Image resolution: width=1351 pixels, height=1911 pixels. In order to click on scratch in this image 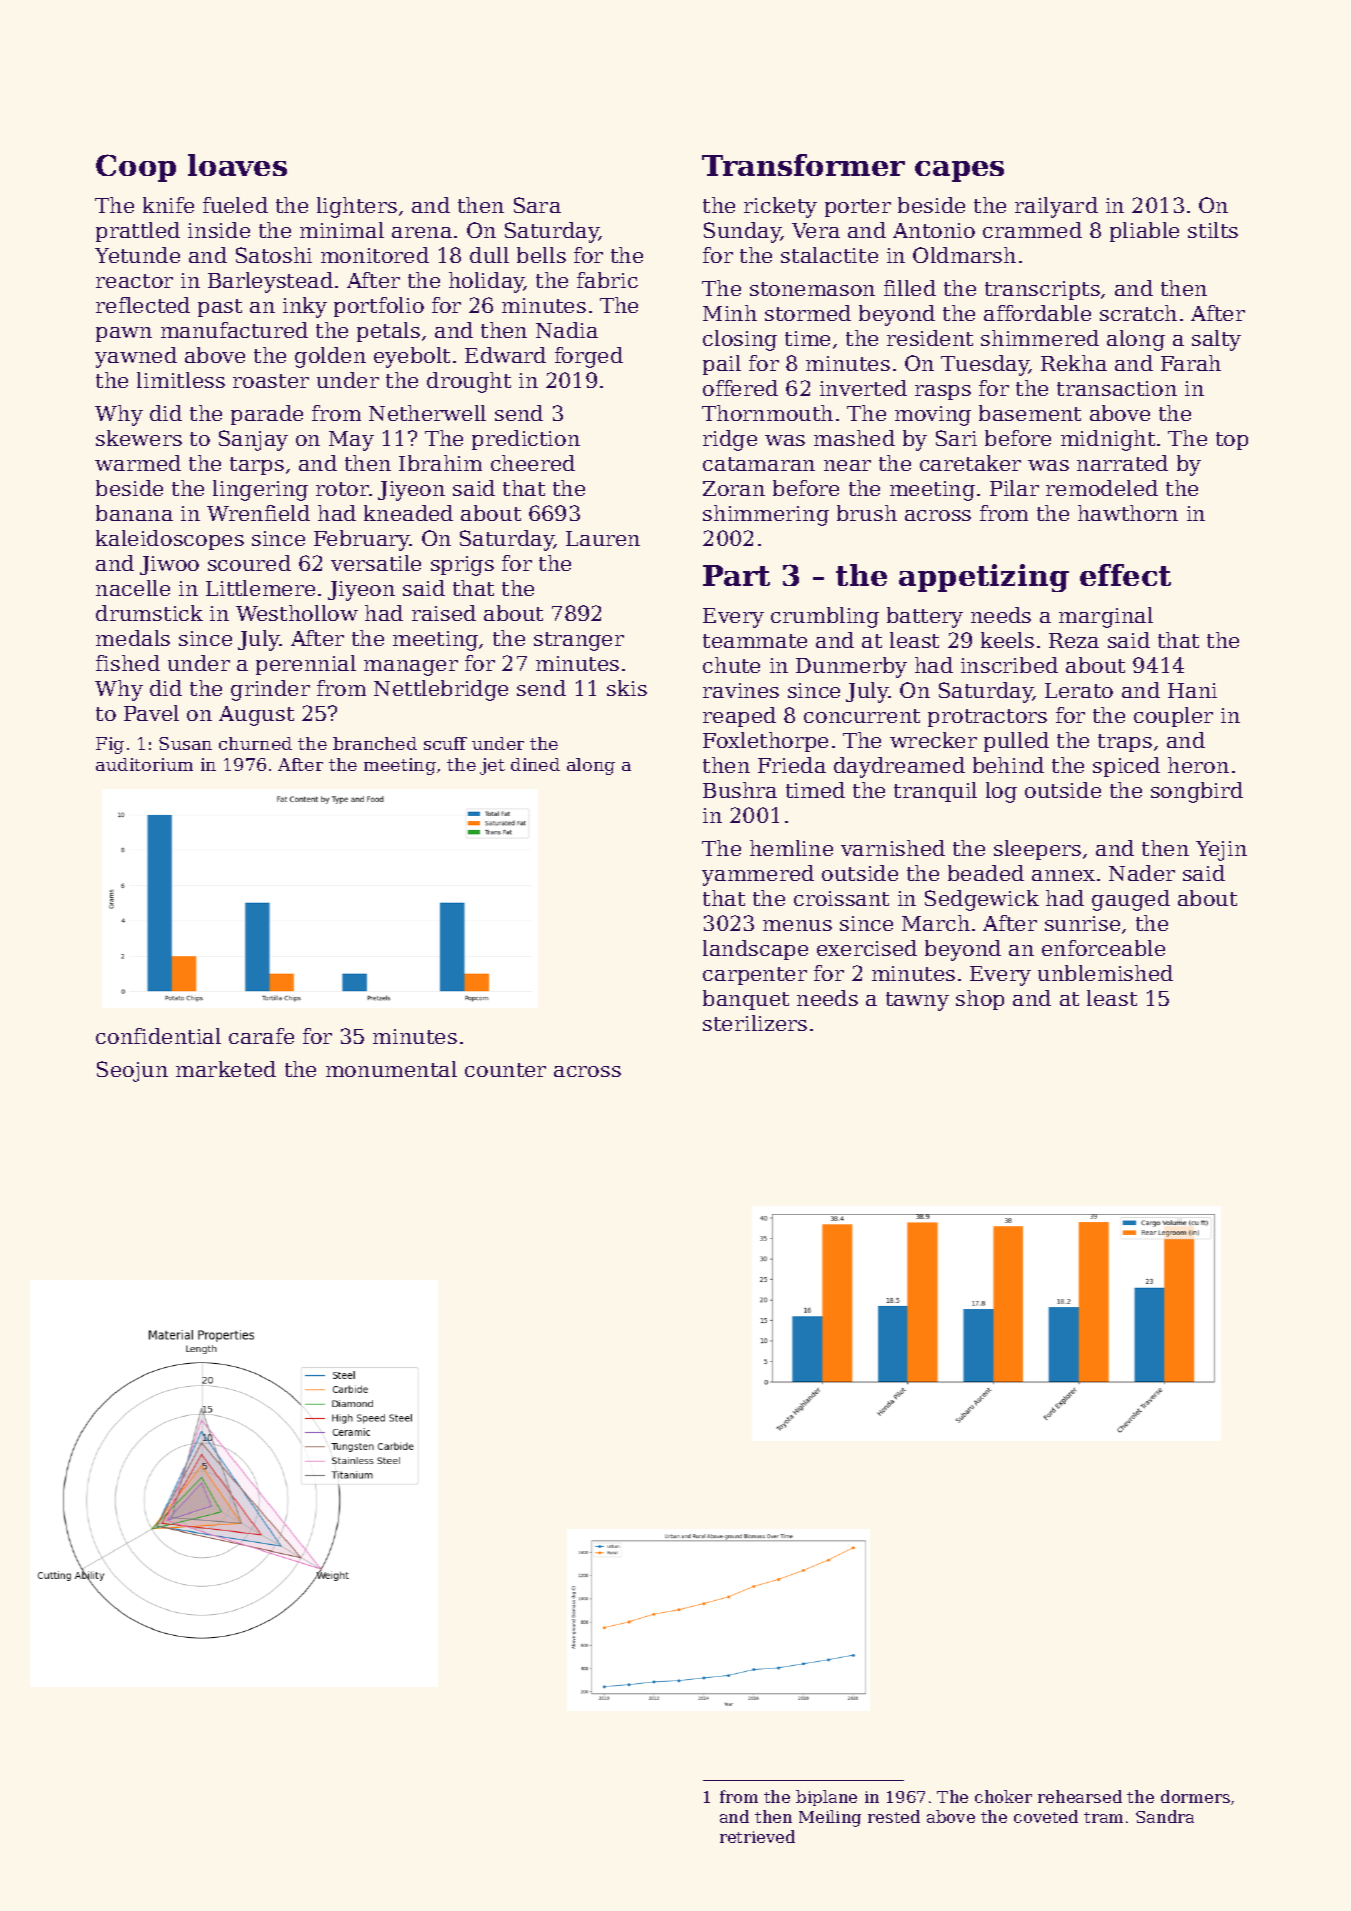, I will do `click(1138, 313)`.
